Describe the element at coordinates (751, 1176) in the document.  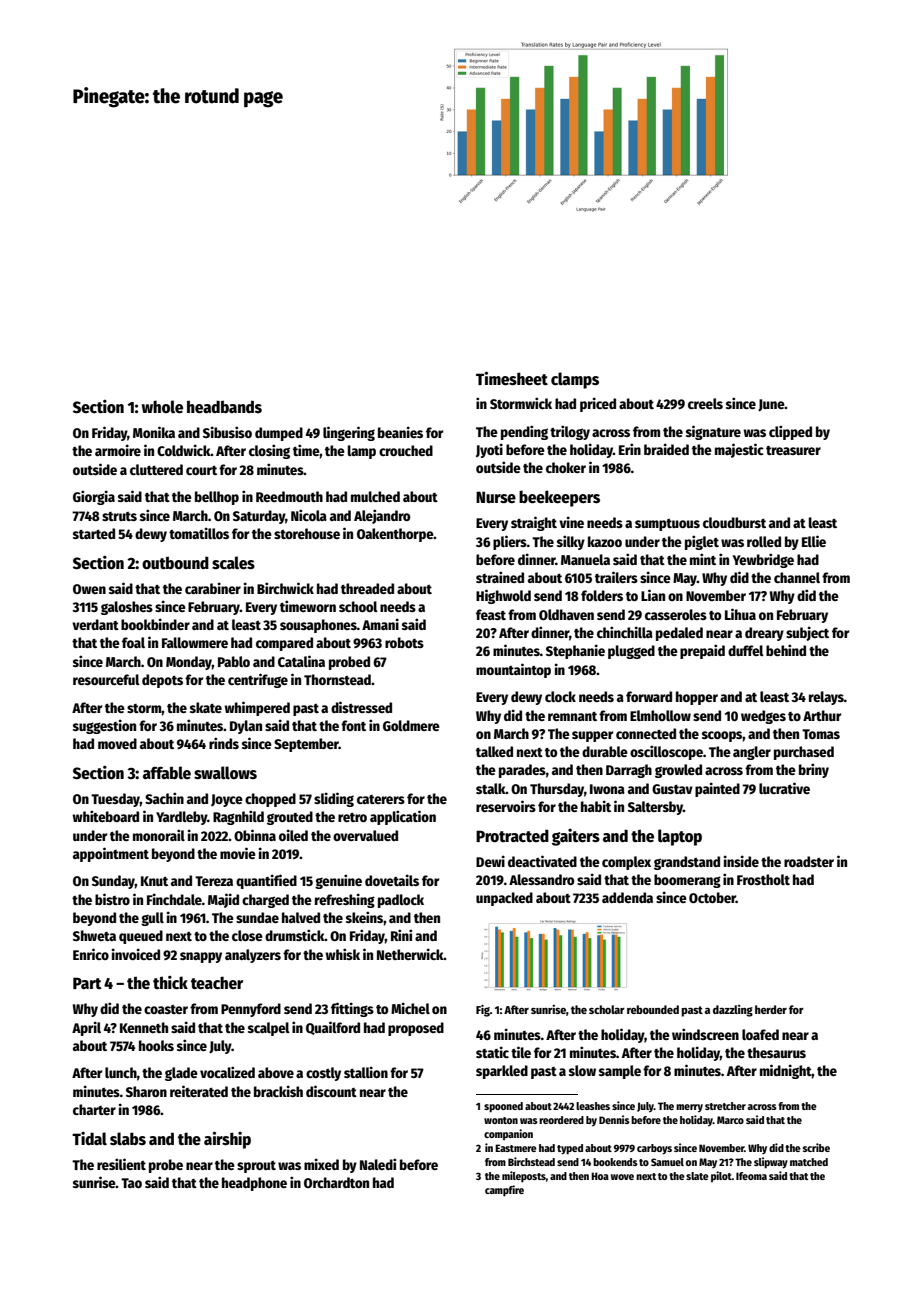
I see `Ifeoma` at that location.
